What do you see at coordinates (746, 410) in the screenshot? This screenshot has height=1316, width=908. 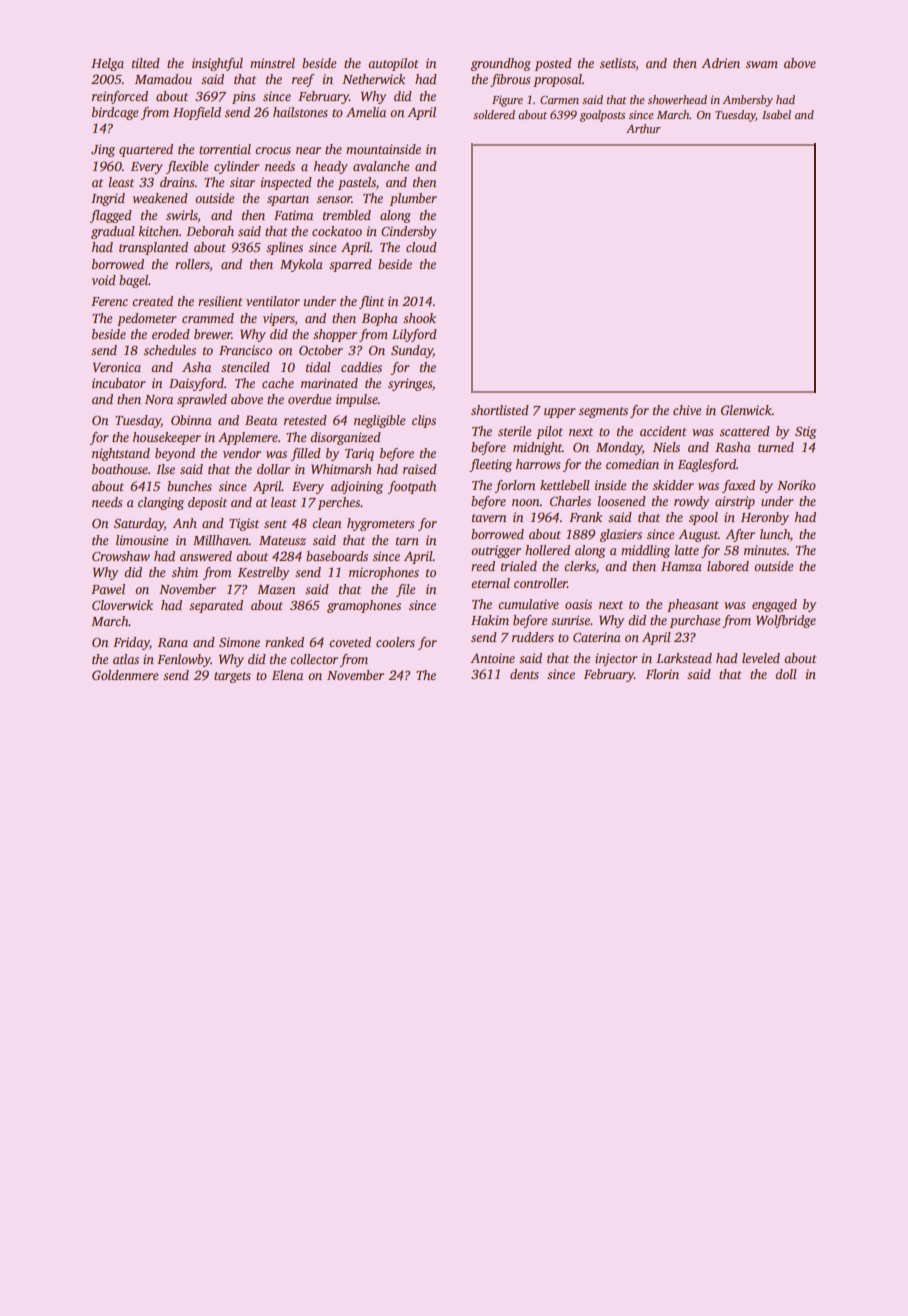 I see `Glenwick` at bounding box center [746, 410].
